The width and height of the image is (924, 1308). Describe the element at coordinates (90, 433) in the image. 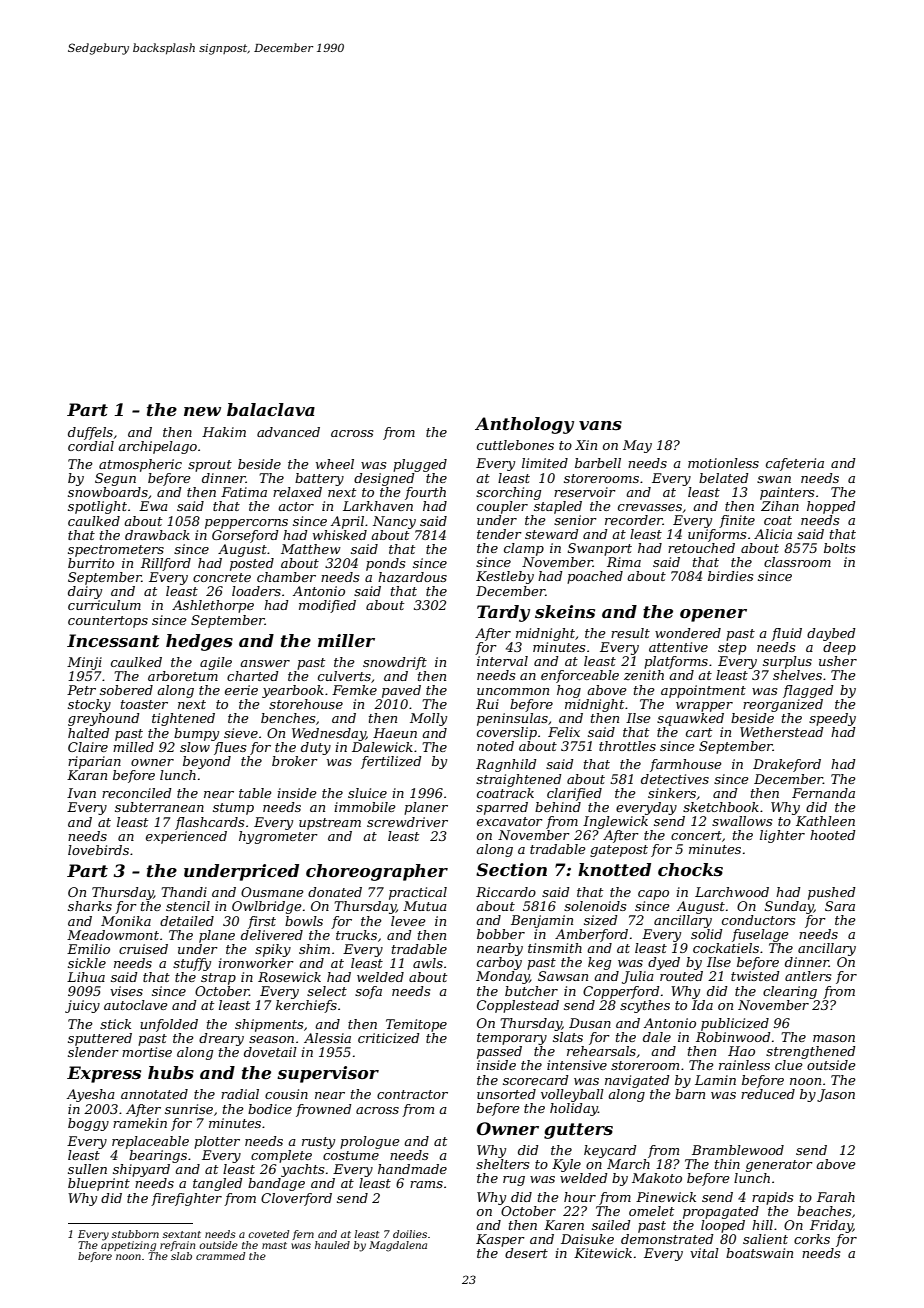

I see `duffels` at that location.
